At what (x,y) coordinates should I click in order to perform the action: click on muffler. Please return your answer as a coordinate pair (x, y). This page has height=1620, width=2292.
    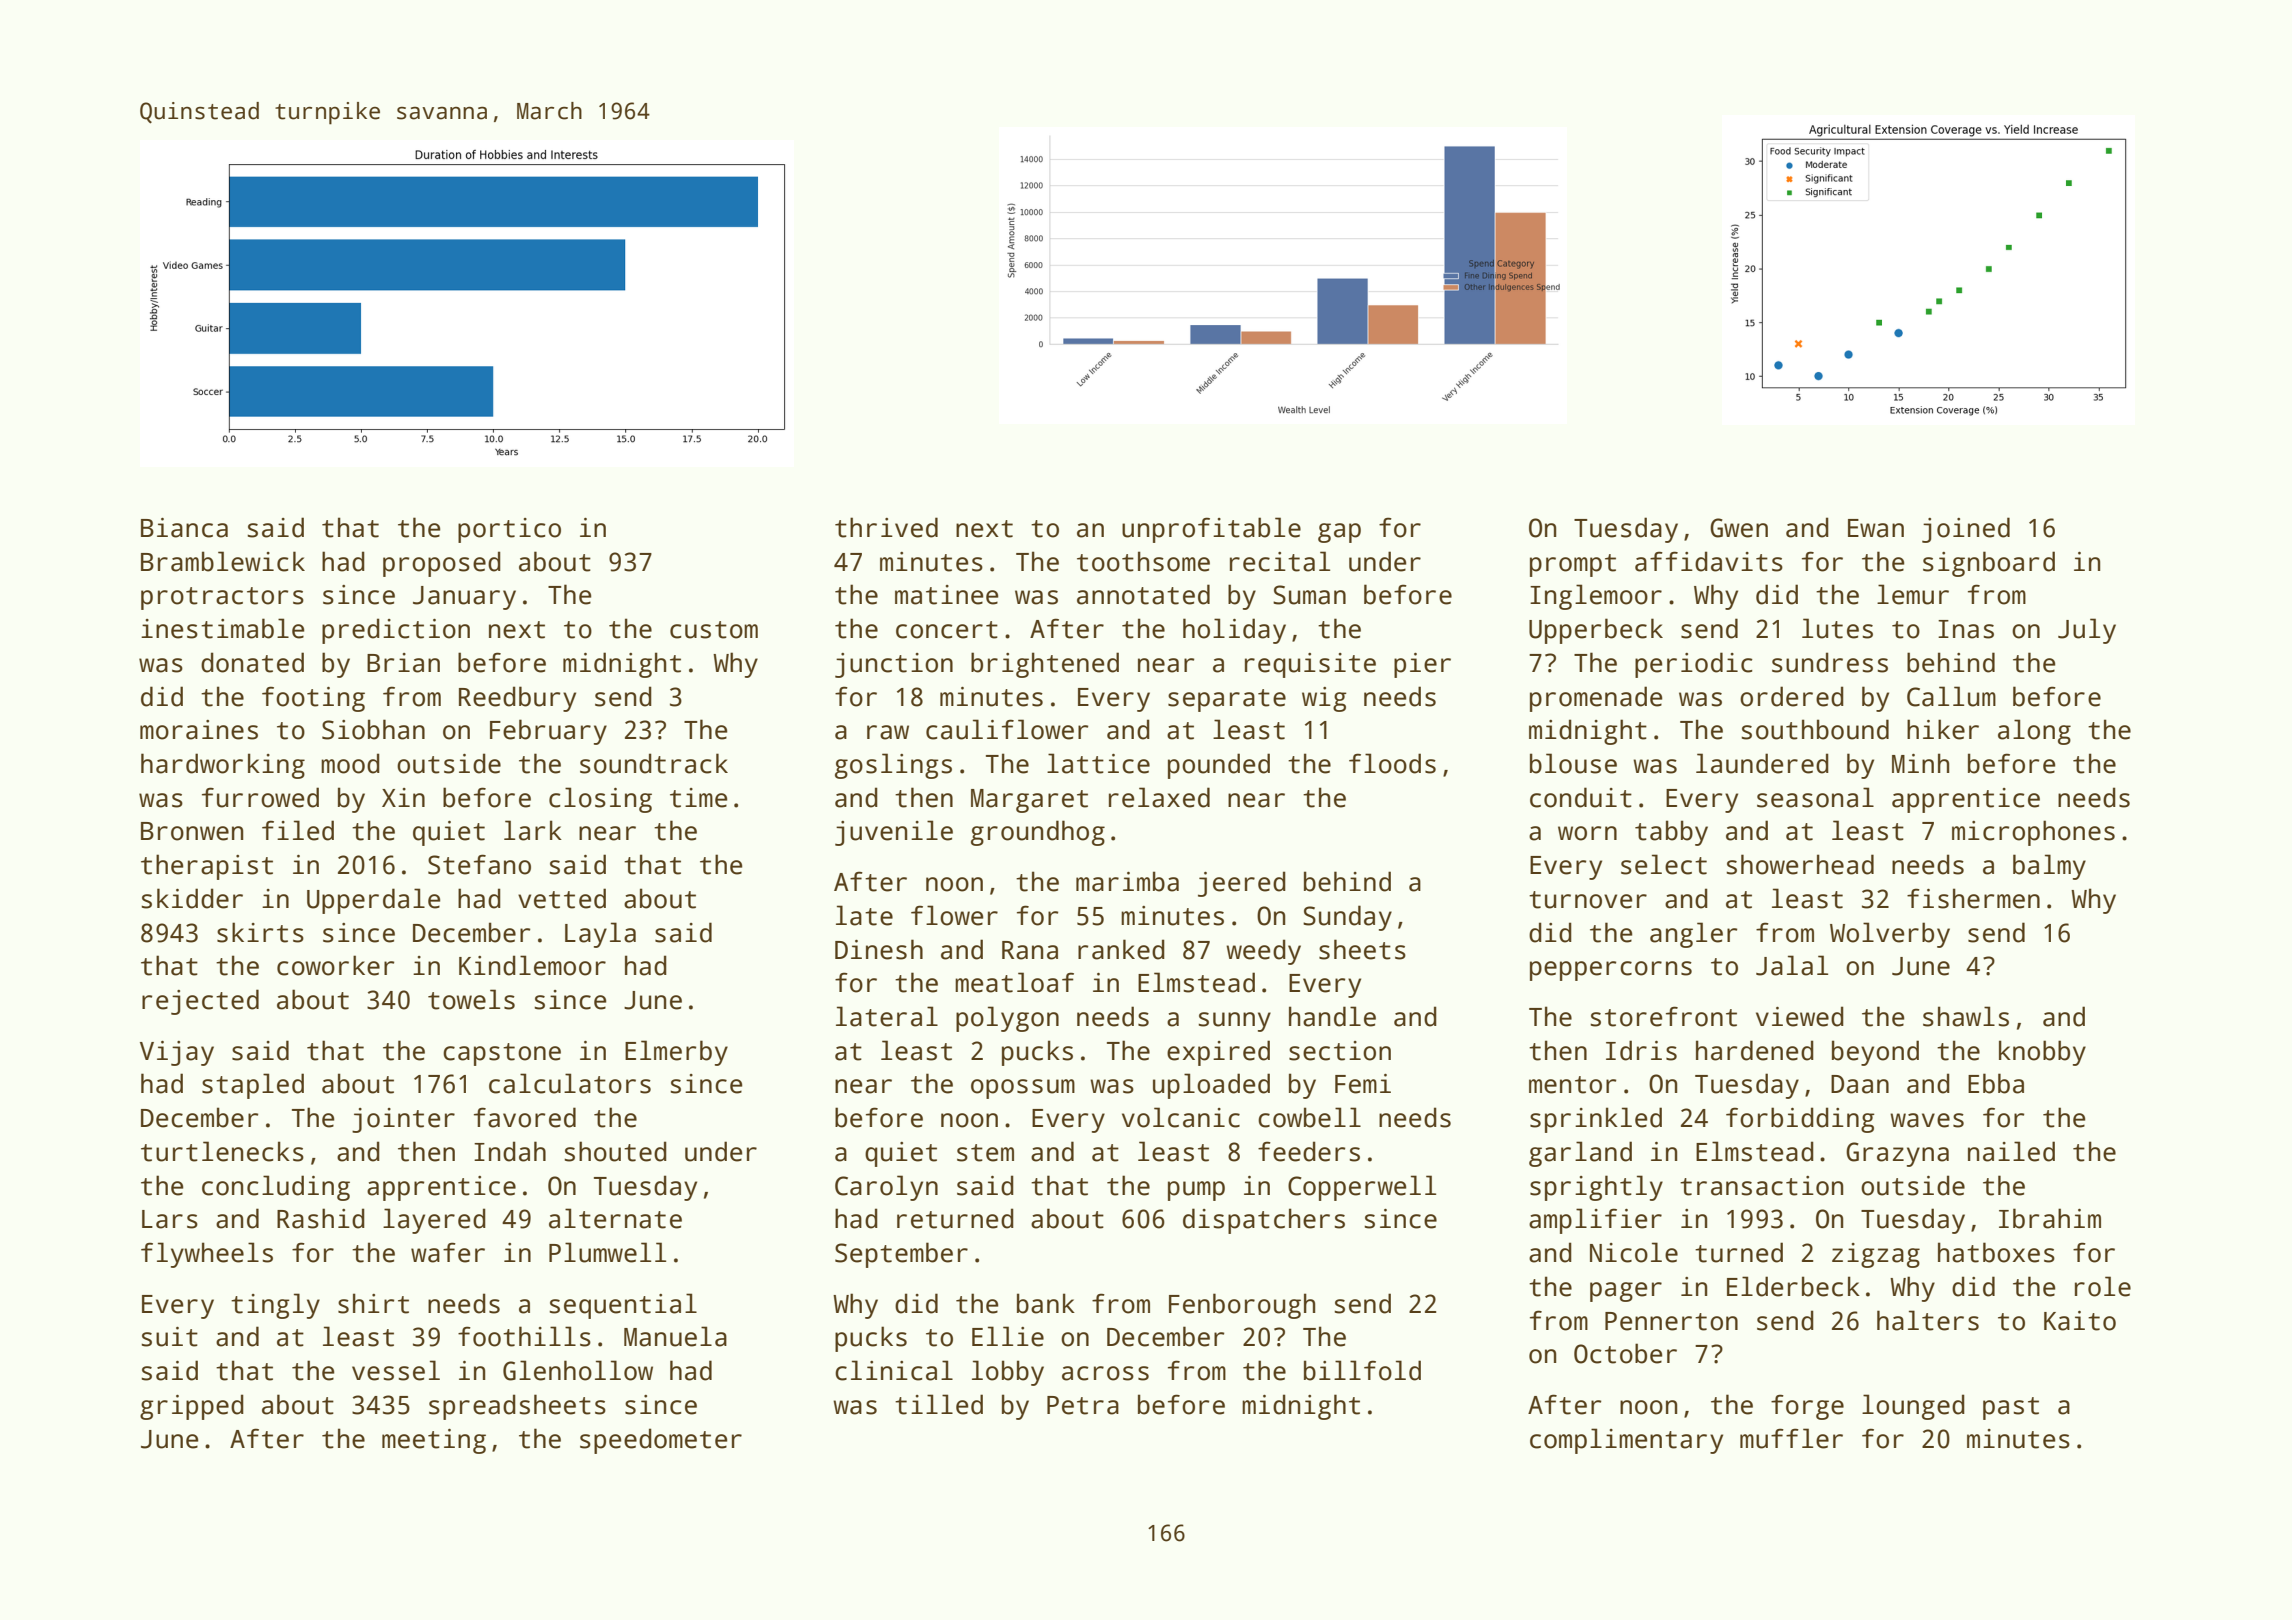
    Looking at the image, I should click on (1791, 1438).
